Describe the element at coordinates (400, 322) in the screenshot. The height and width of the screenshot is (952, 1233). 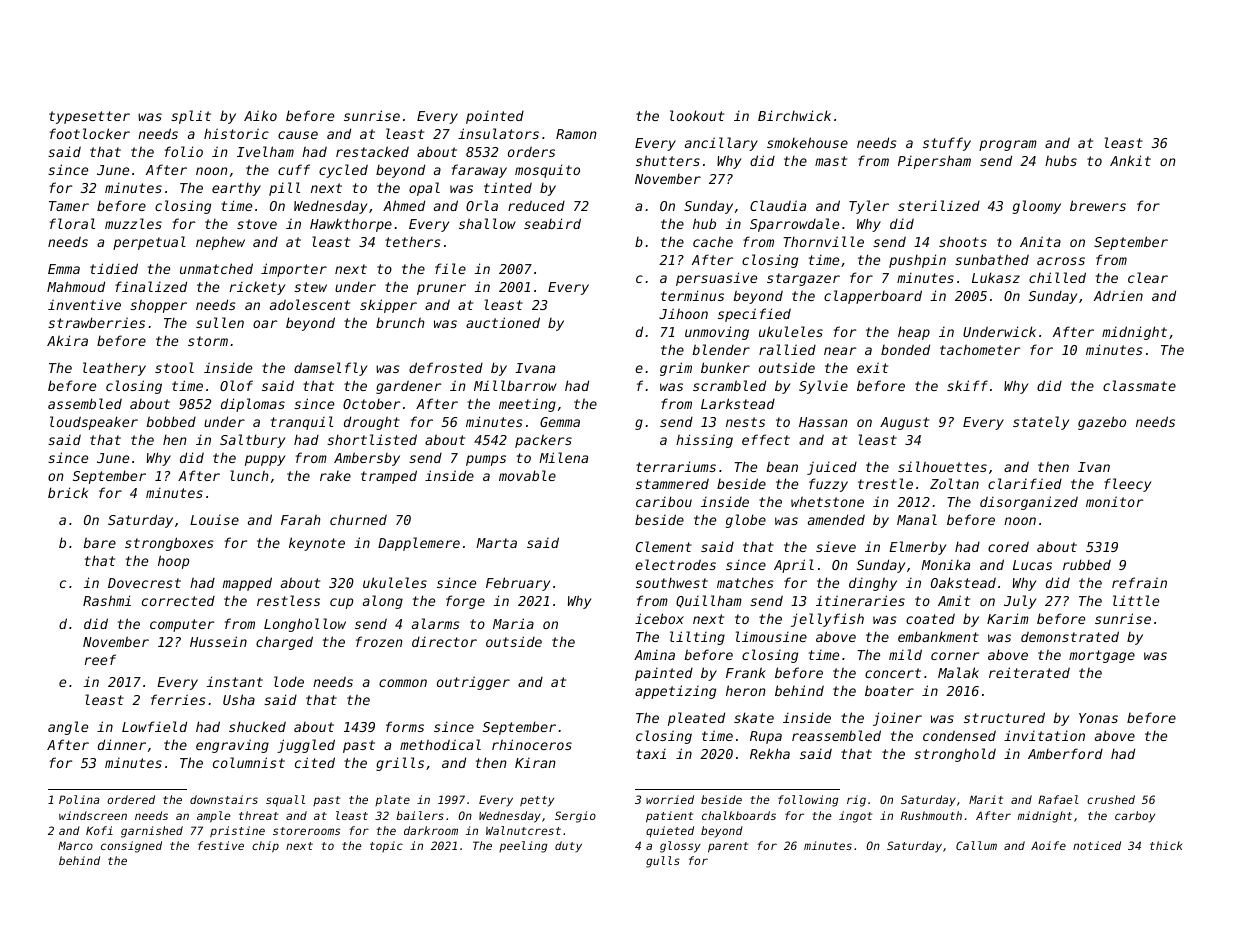
I see `brunch` at that location.
